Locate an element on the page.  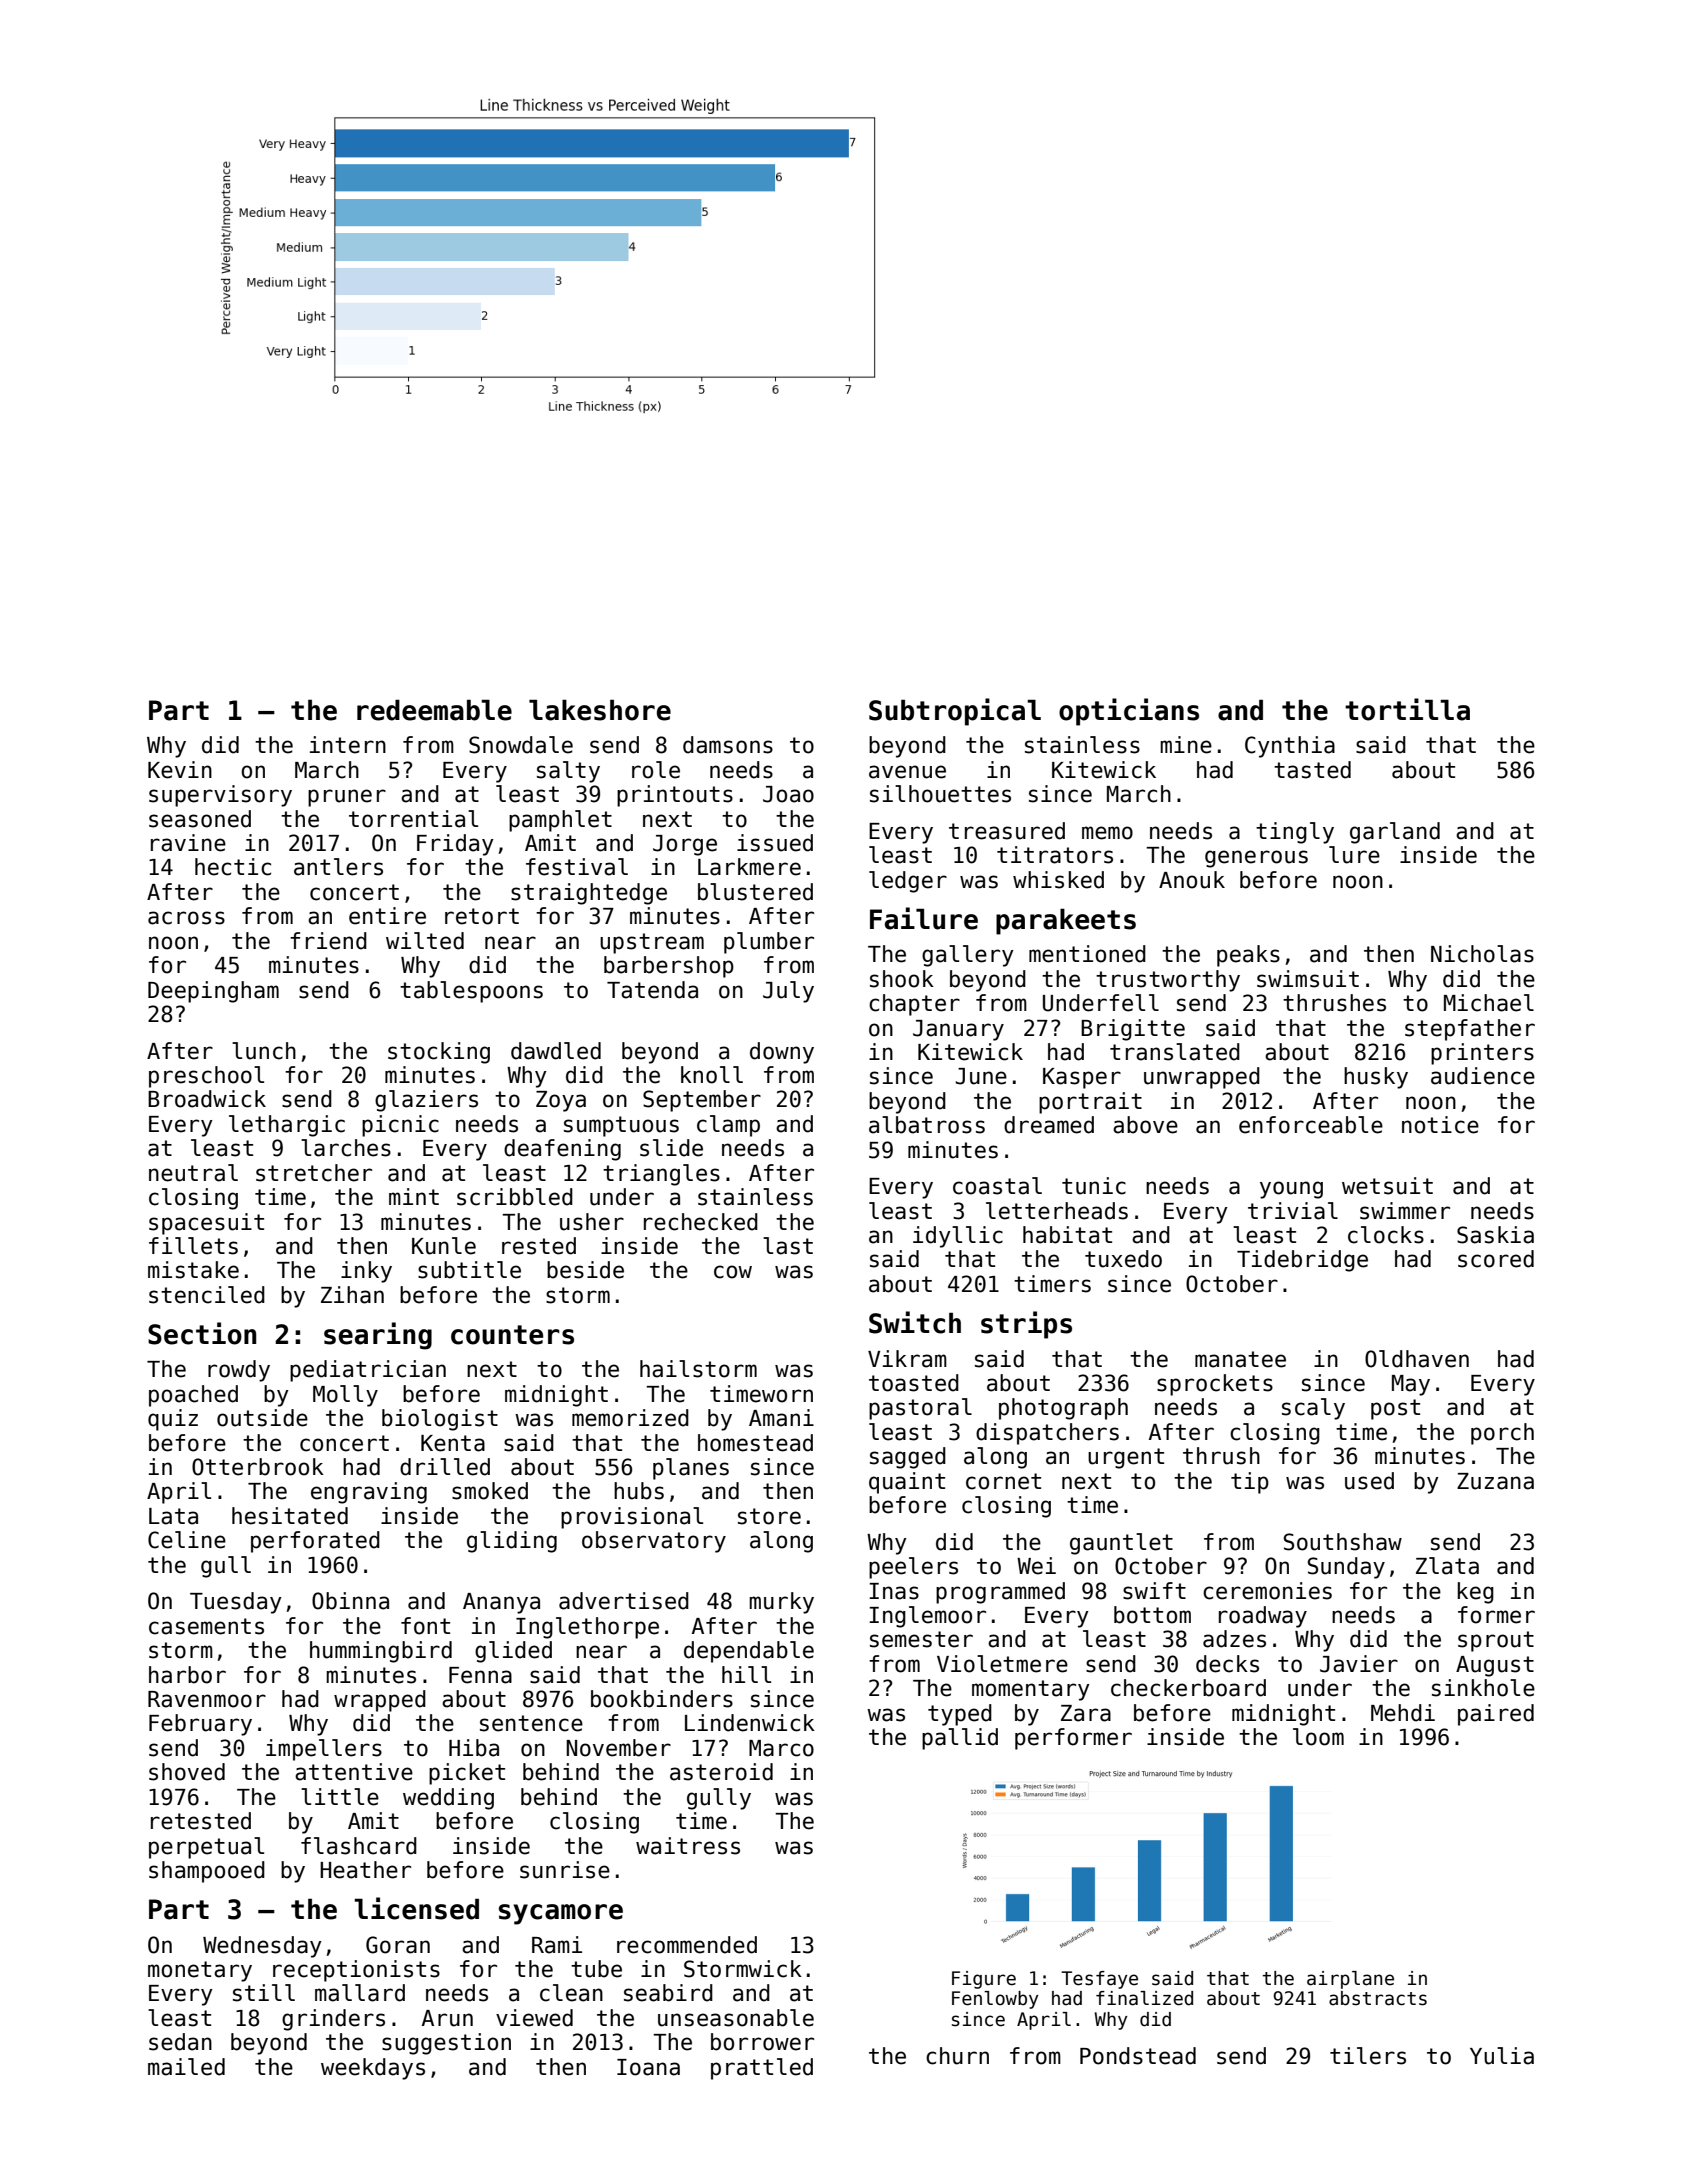
lakeshore is located at coordinates (600, 710).
